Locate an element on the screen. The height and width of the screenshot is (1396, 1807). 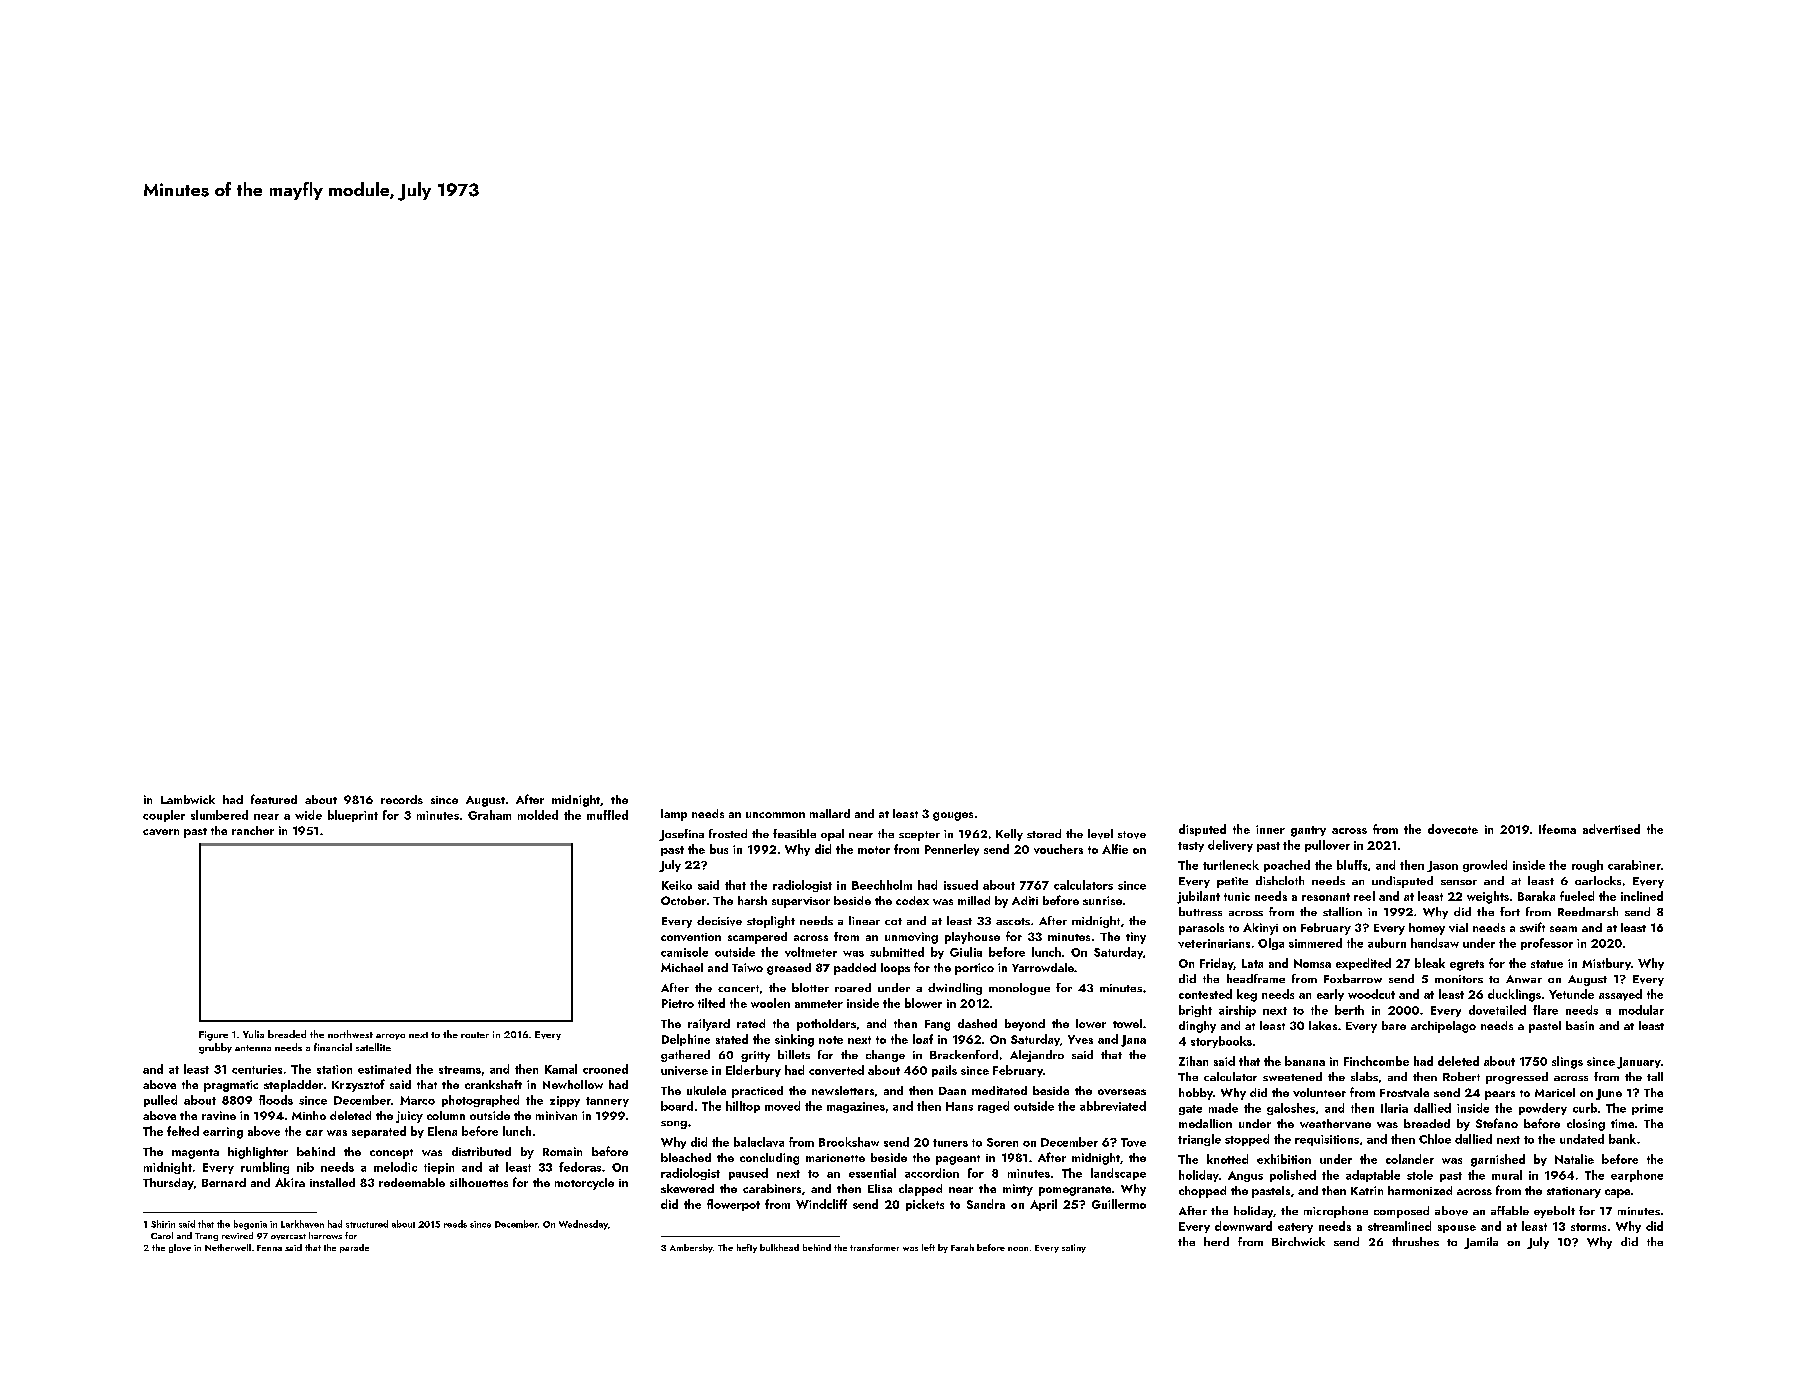
nib is located at coordinates (305, 1167).
